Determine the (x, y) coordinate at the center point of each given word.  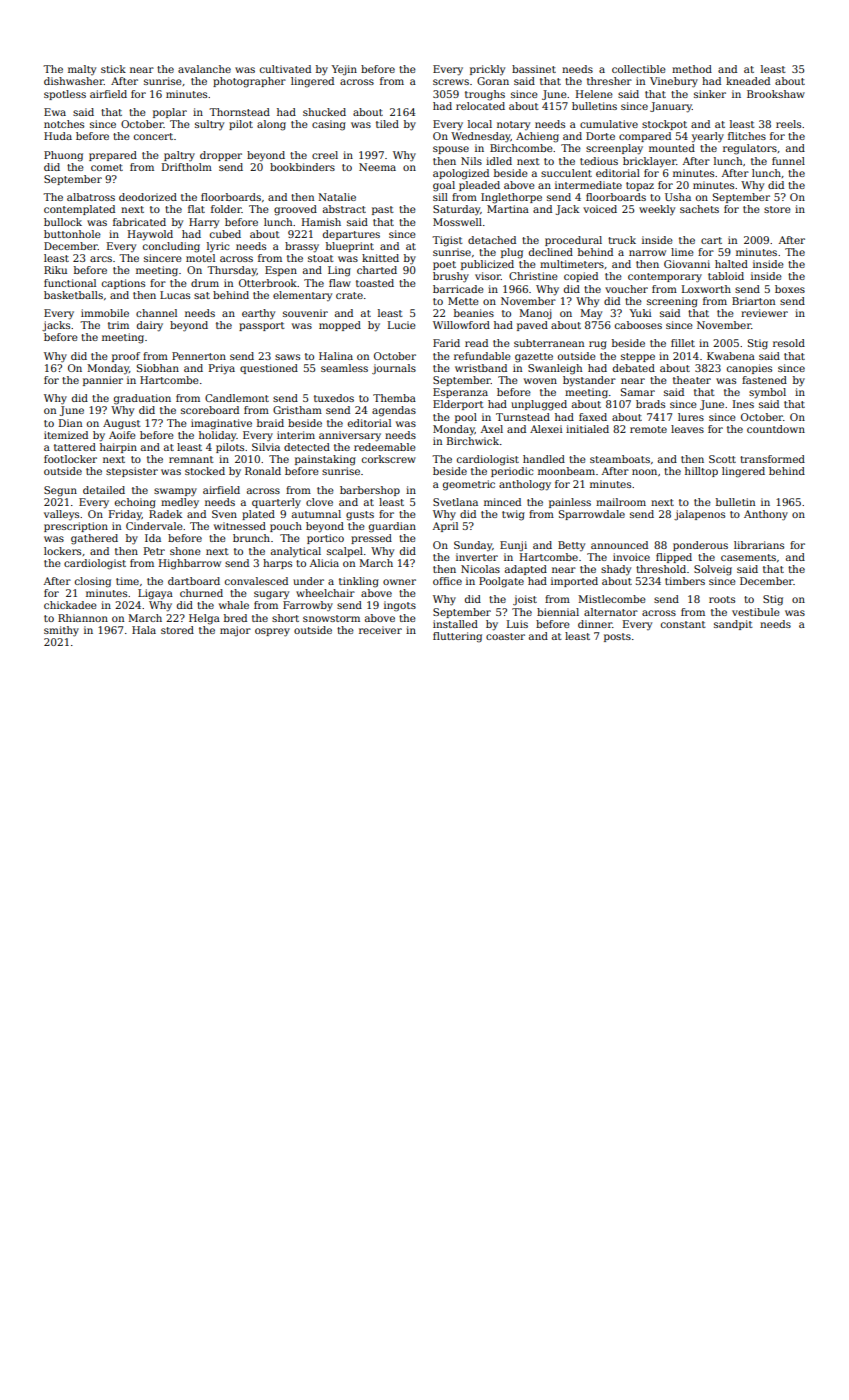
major (235, 631)
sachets (699, 209)
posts (617, 637)
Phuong (63, 156)
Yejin (344, 70)
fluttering (457, 637)
